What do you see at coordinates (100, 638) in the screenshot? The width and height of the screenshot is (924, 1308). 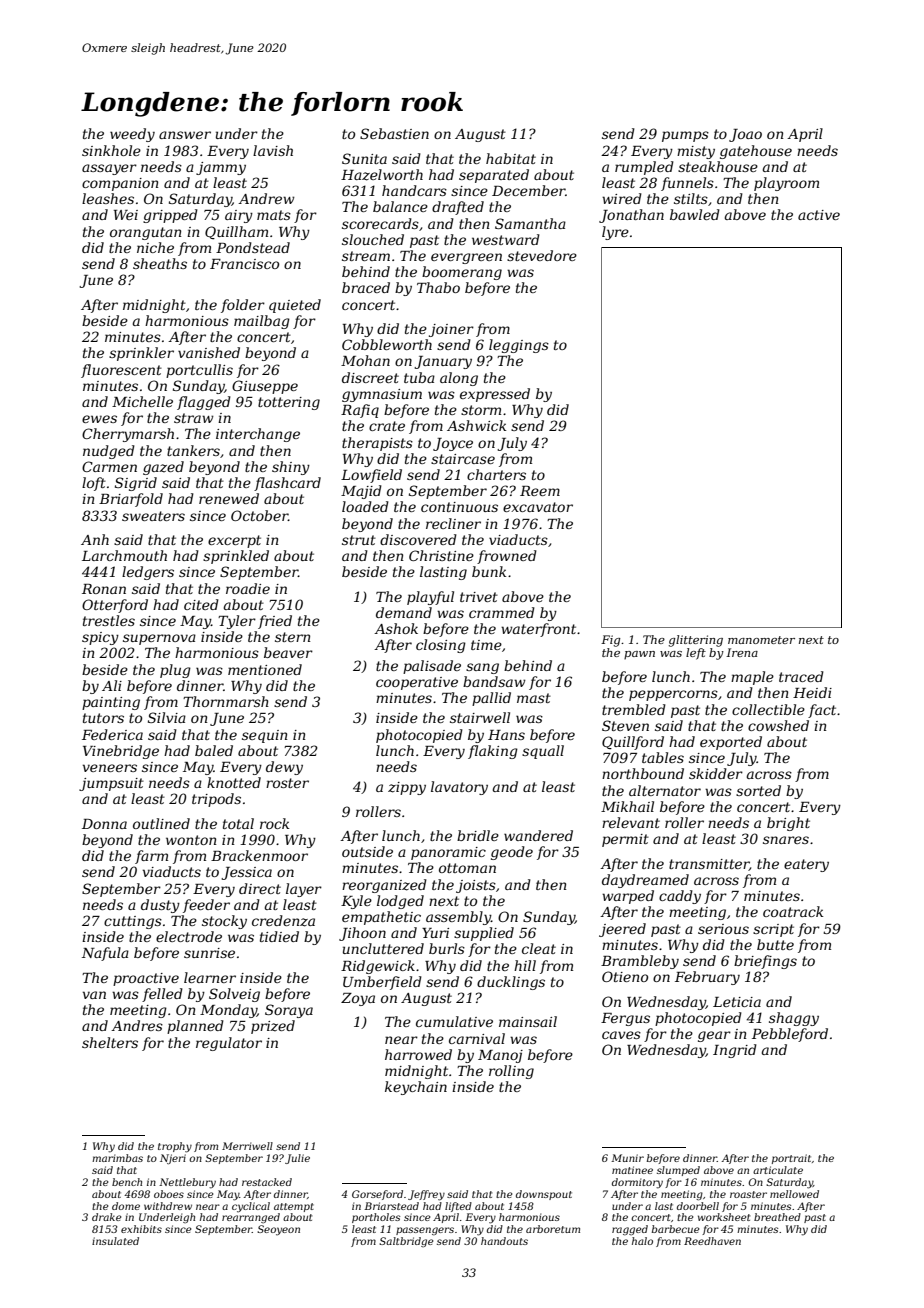 I see `spicy` at bounding box center [100, 638].
